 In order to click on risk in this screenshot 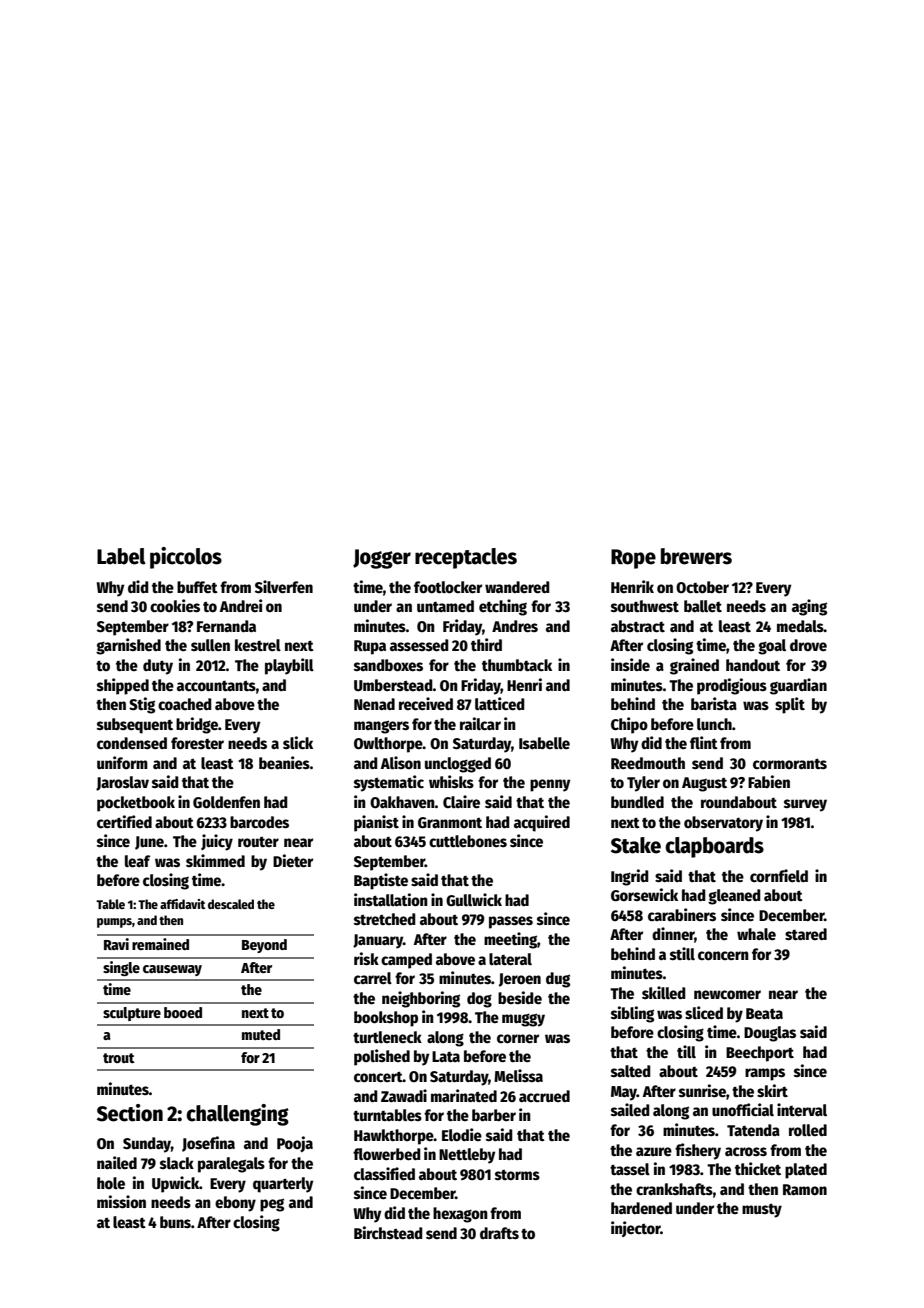, I will do `click(366, 959)`.
